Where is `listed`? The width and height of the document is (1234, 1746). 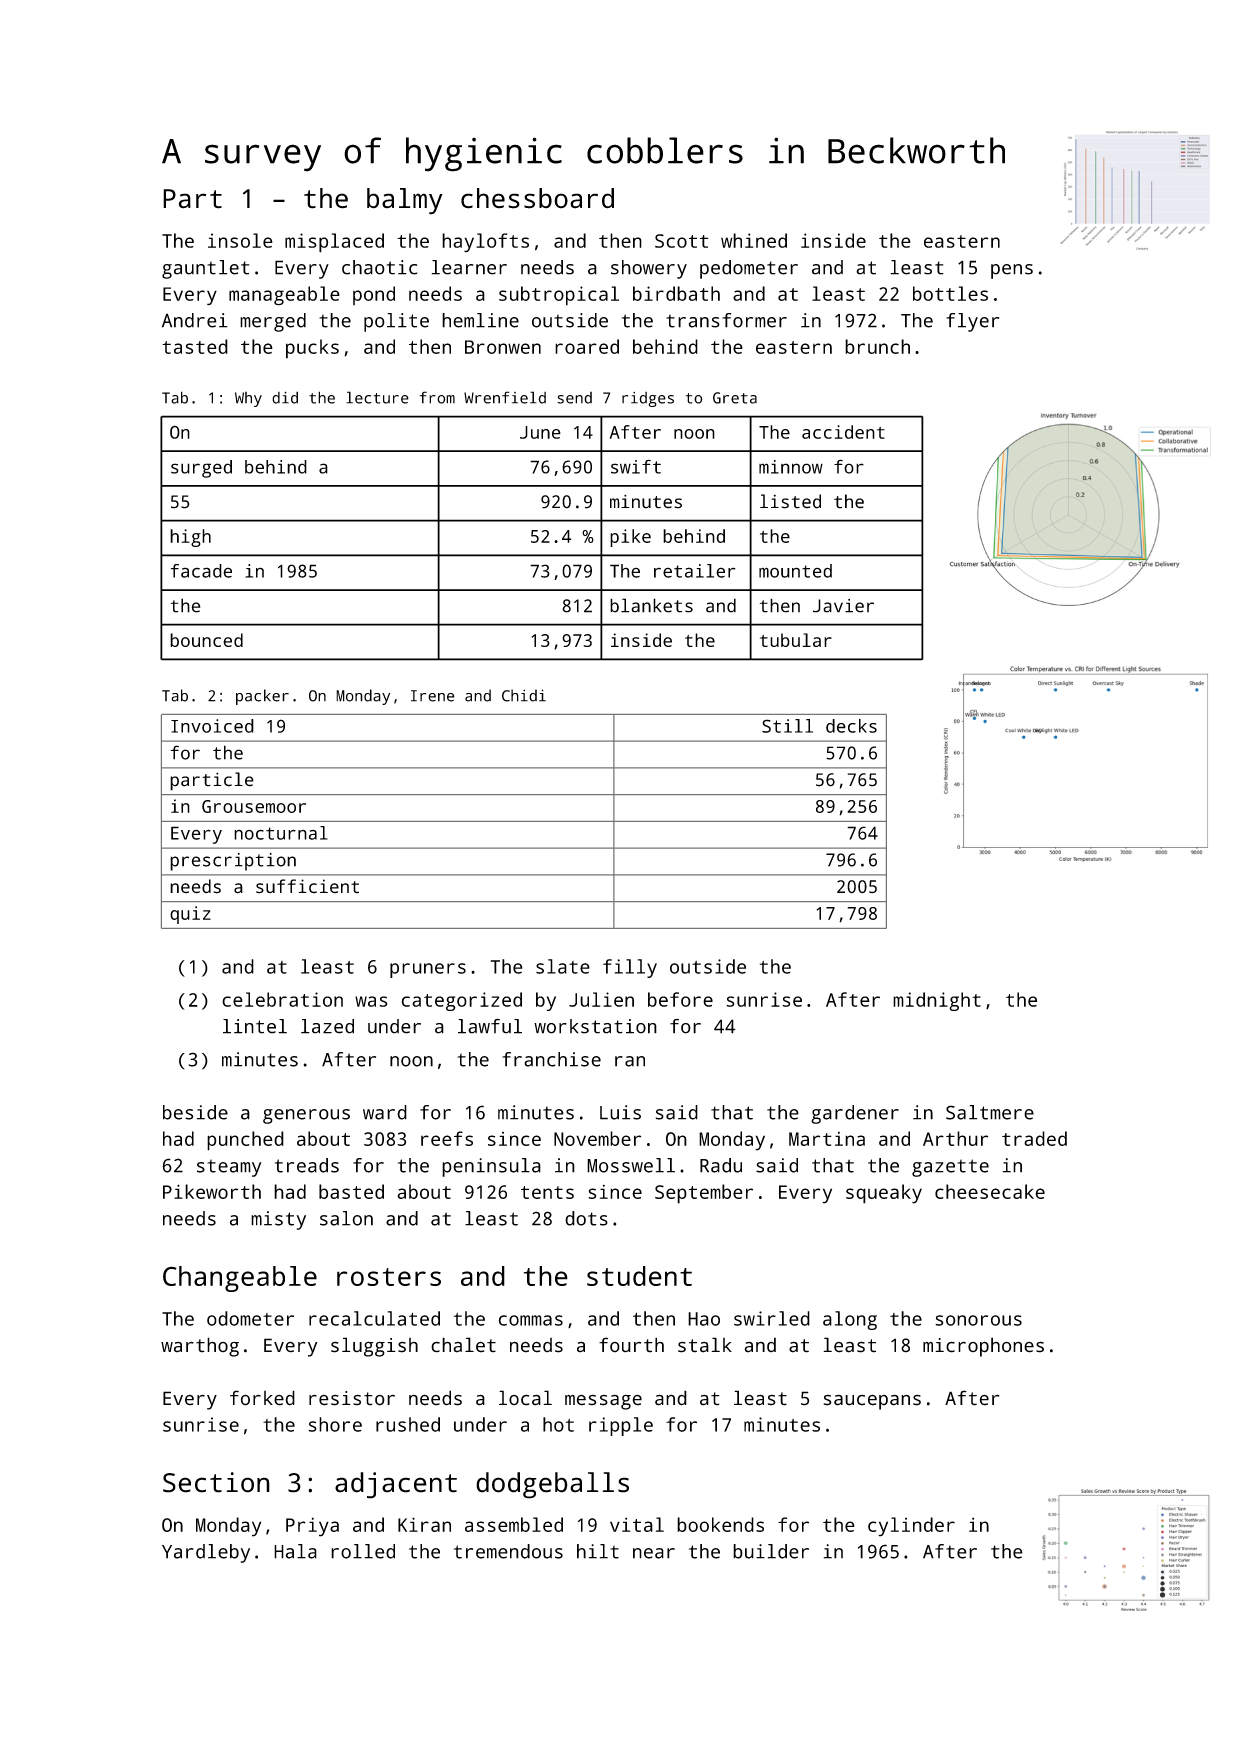 listed is located at coordinates (790, 501).
